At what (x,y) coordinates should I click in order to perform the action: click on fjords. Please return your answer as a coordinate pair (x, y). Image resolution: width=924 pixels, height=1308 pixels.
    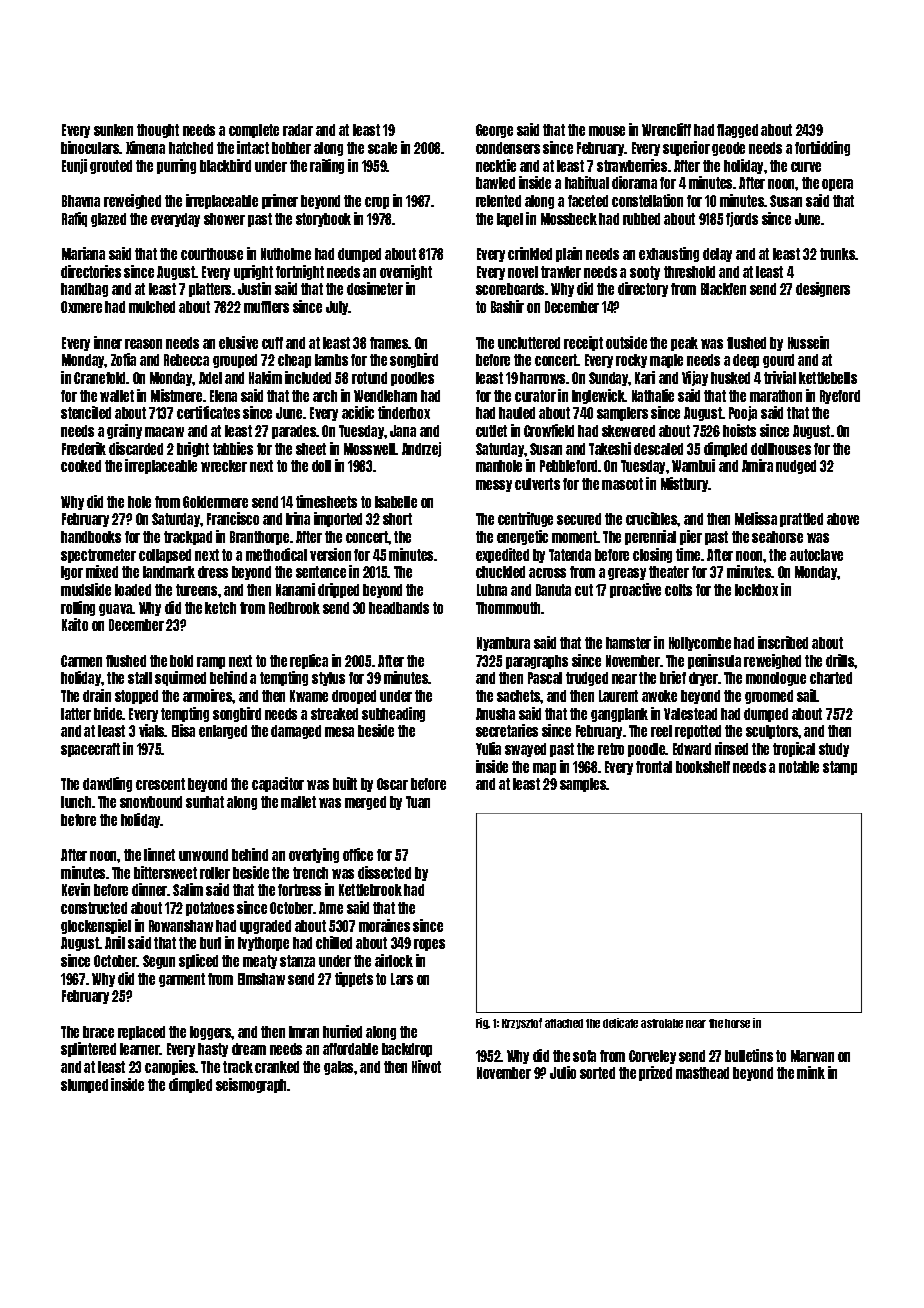
    Looking at the image, I should click on (742, 219).
